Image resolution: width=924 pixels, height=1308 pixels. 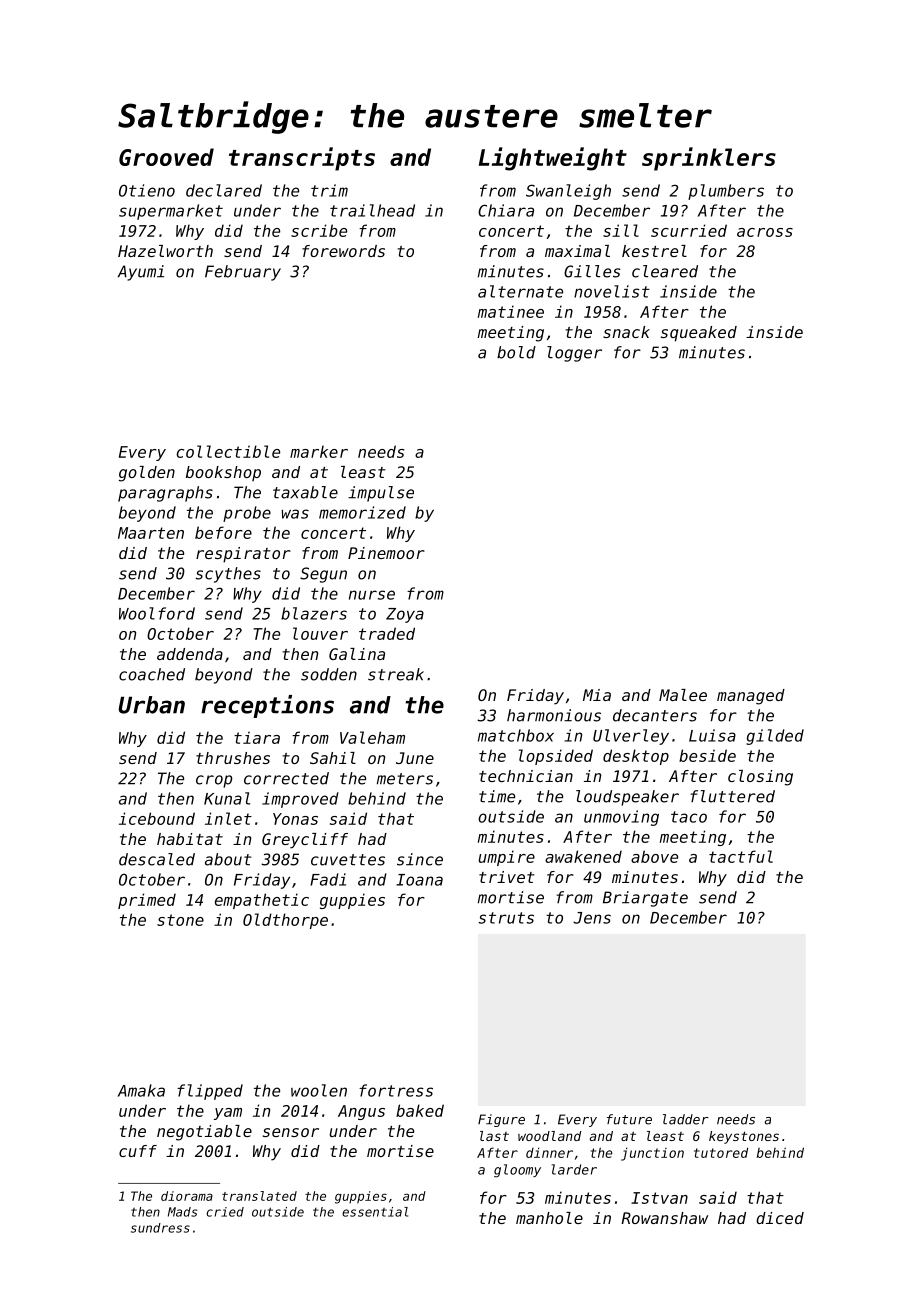 What do you see at coordinates (709, 159) in the page?
I see `sprinklers` at bounding box center [709, 159].
